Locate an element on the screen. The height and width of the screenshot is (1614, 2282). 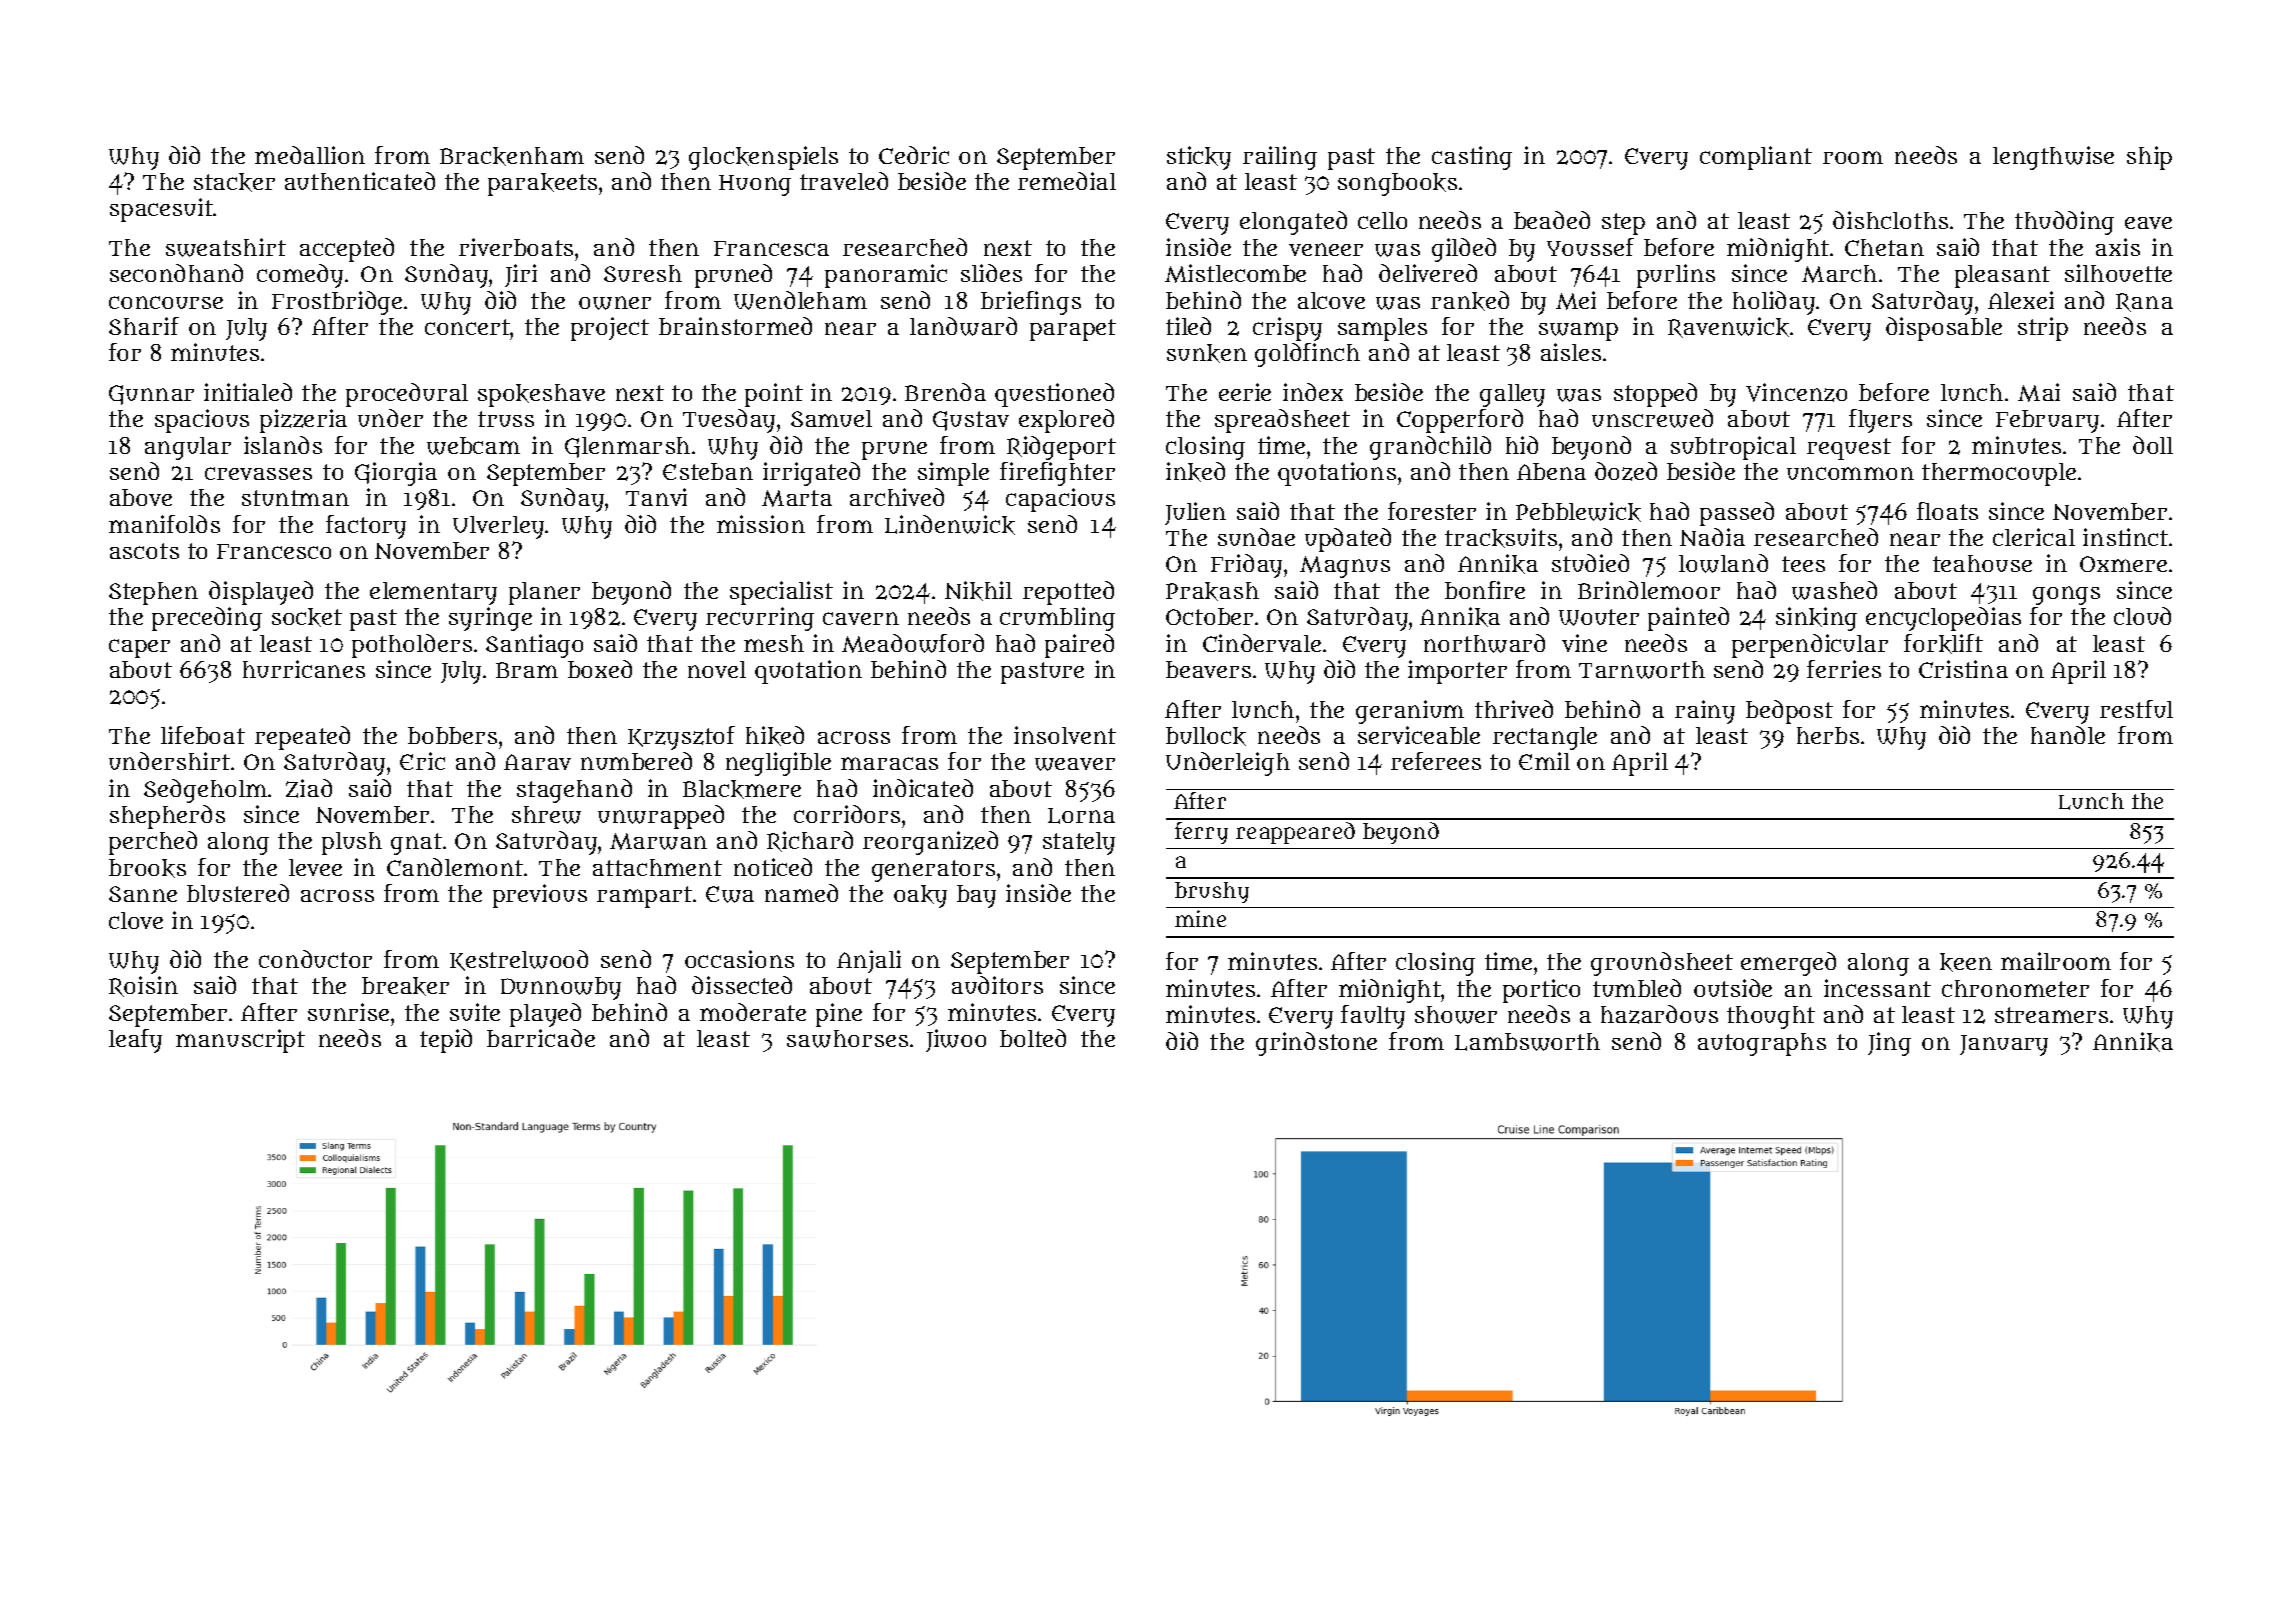
restful is located at coordinates (2136, 709).
